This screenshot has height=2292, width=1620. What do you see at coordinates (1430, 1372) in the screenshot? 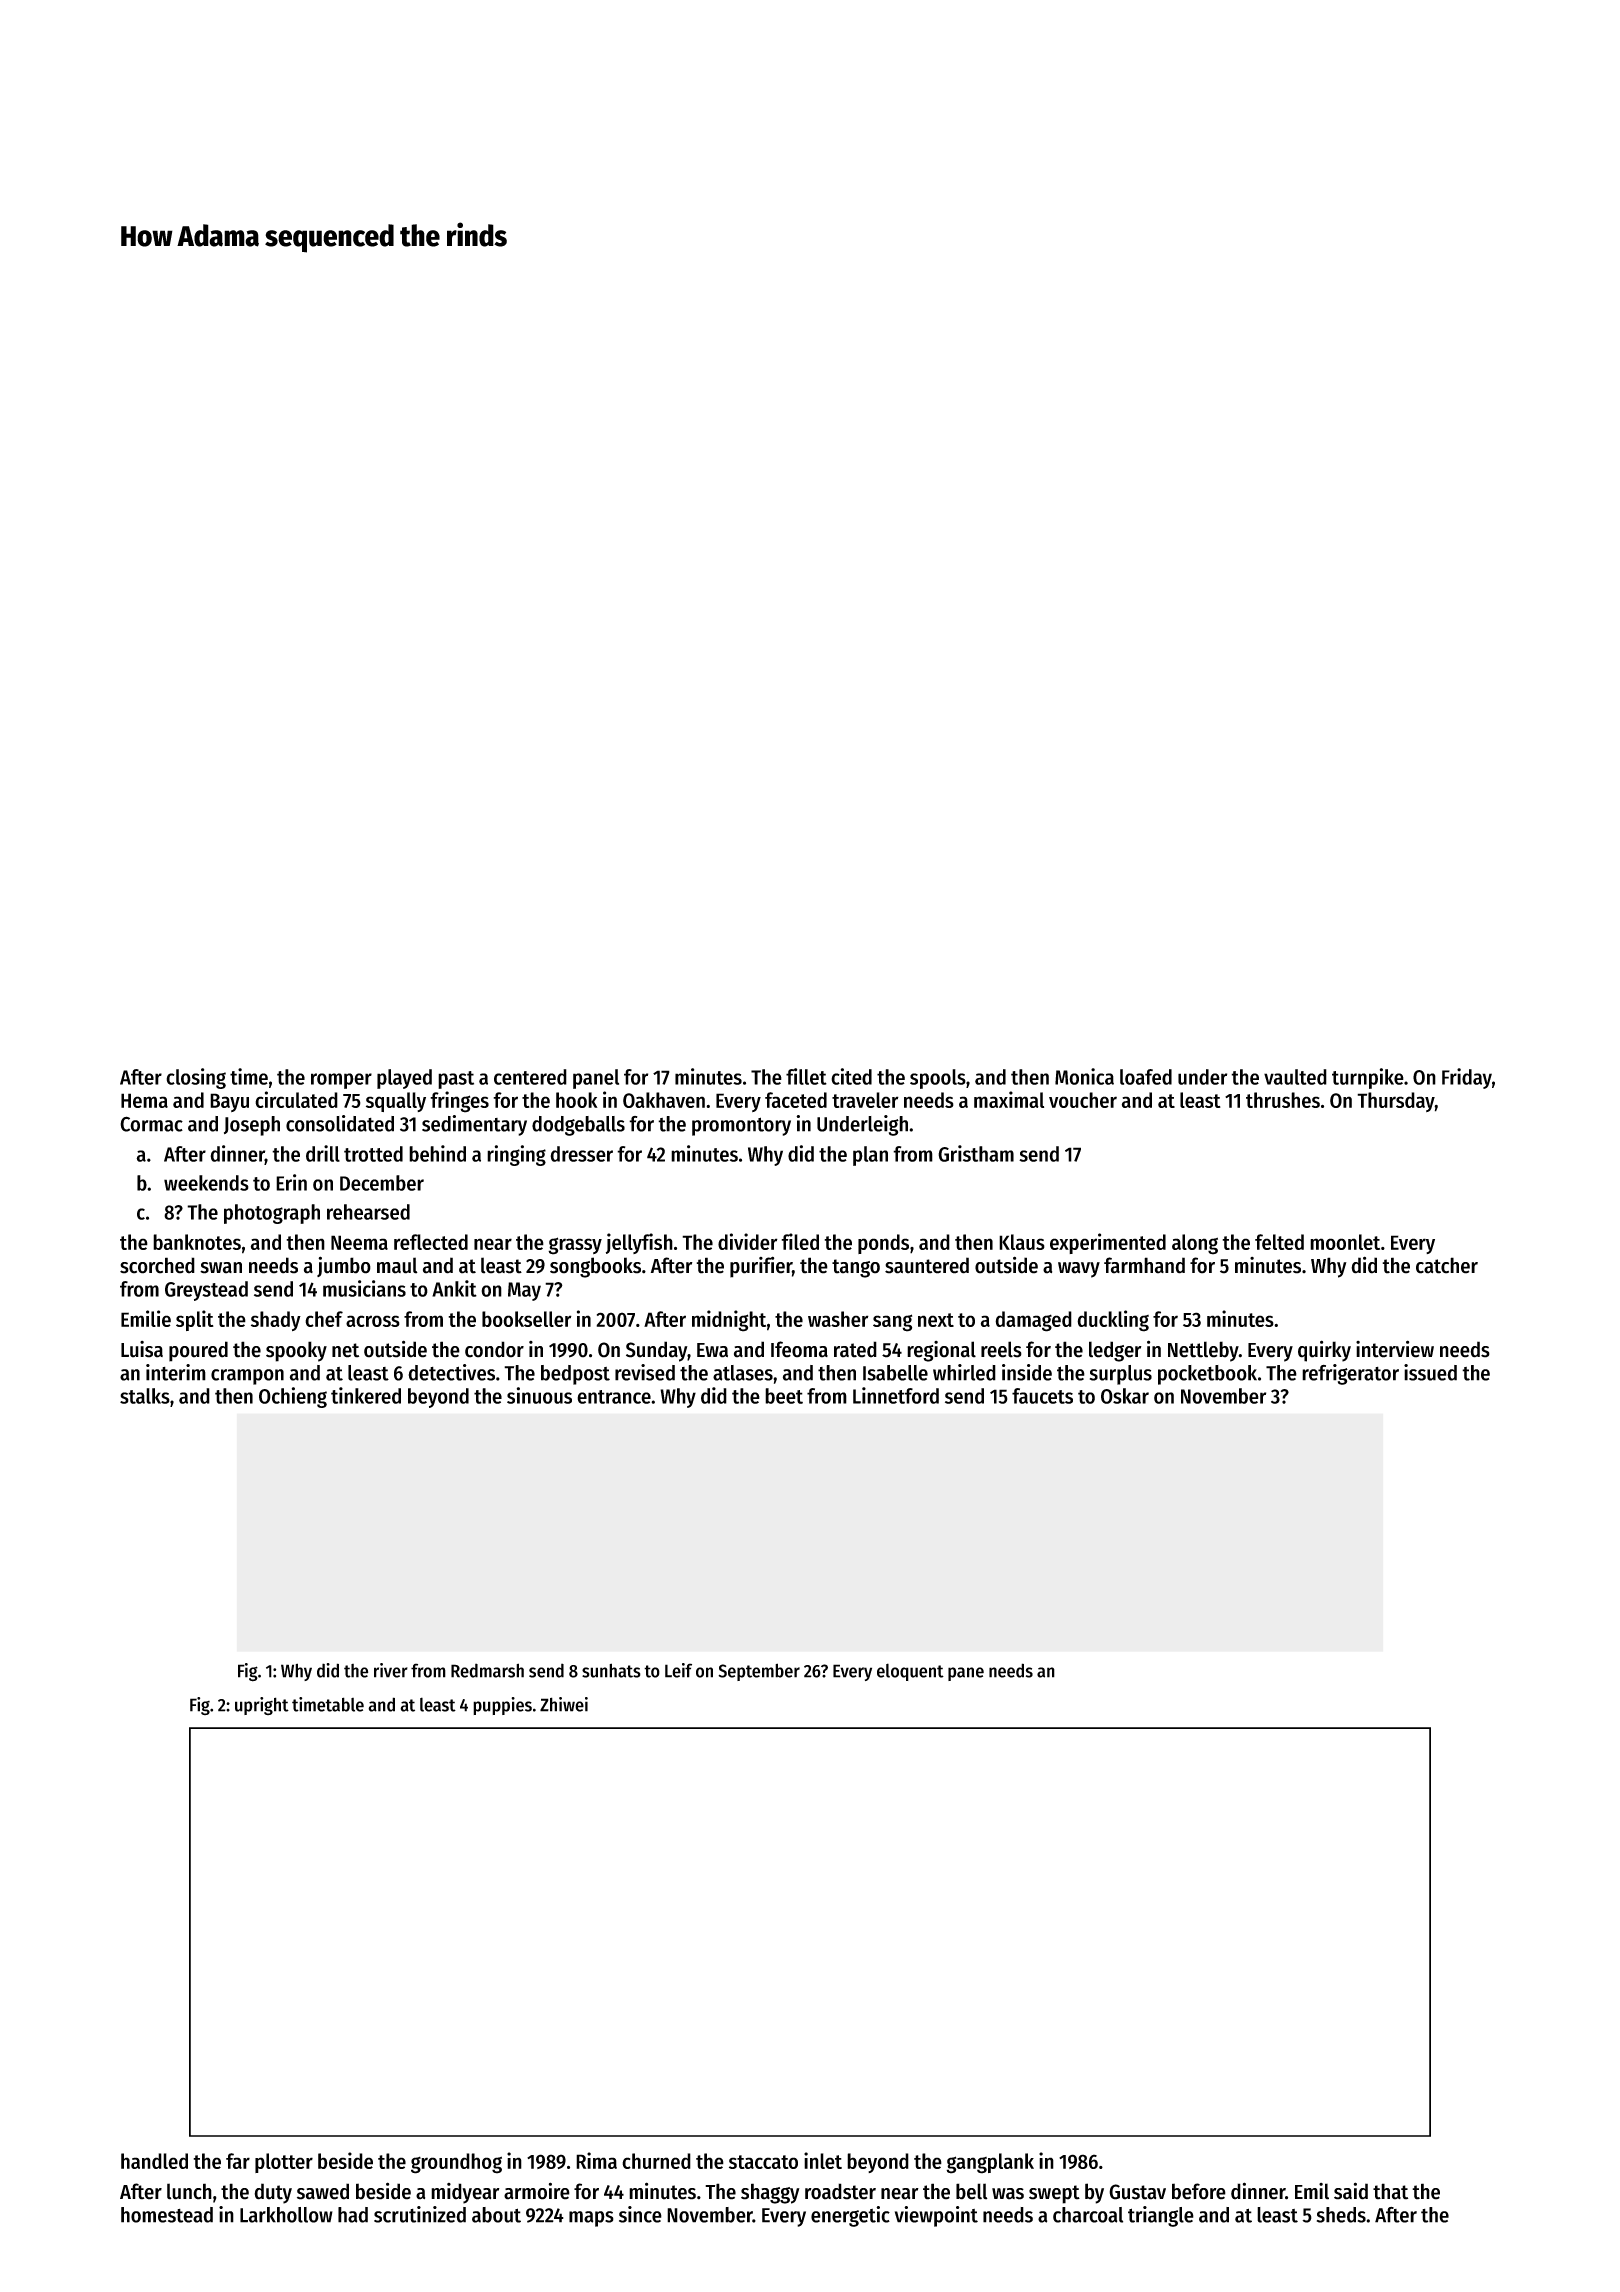
I see `issued` at bounding box center [1430, 1372].
